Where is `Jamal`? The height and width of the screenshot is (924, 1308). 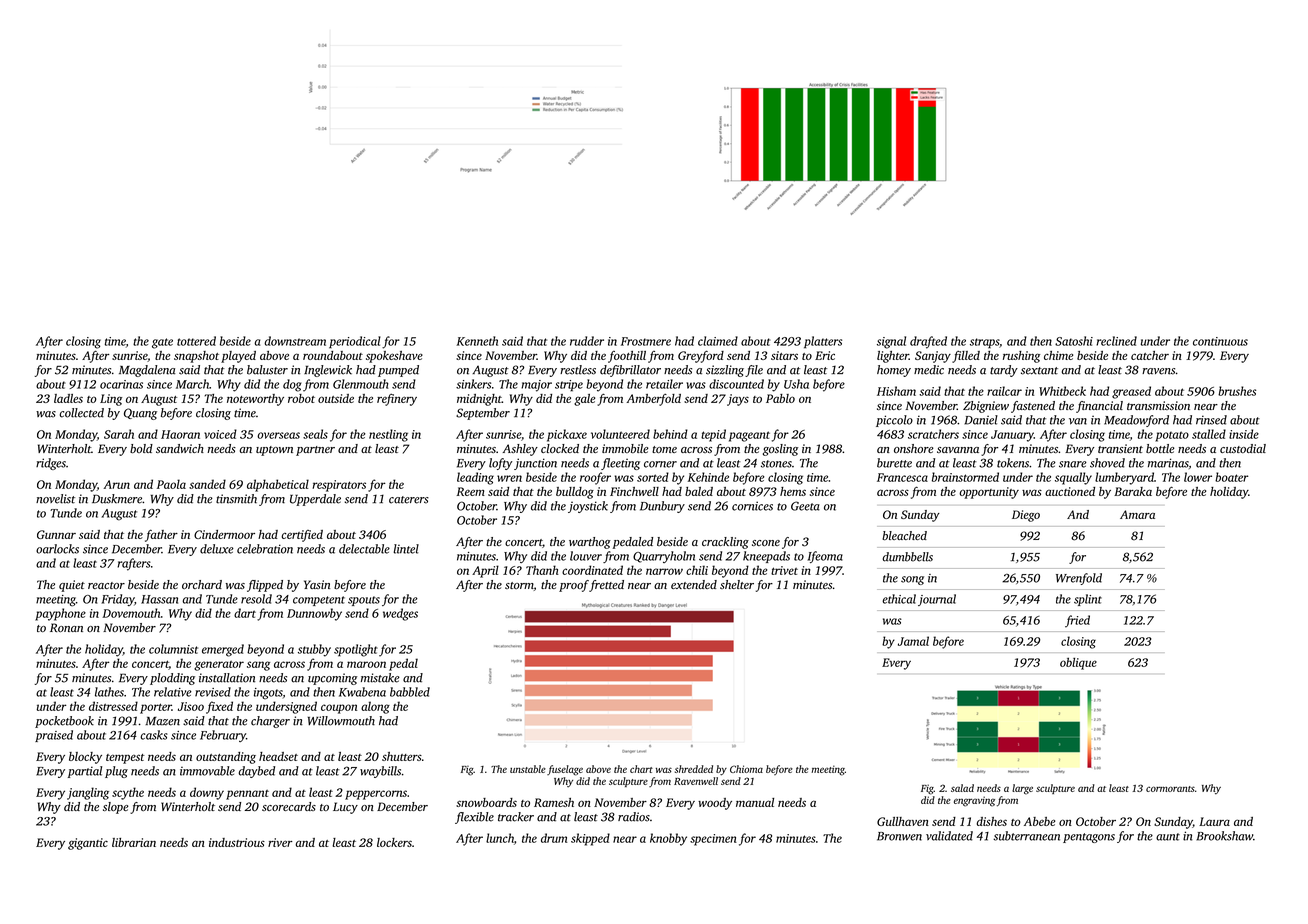
Jamal is located at coordinates (913, 641).
